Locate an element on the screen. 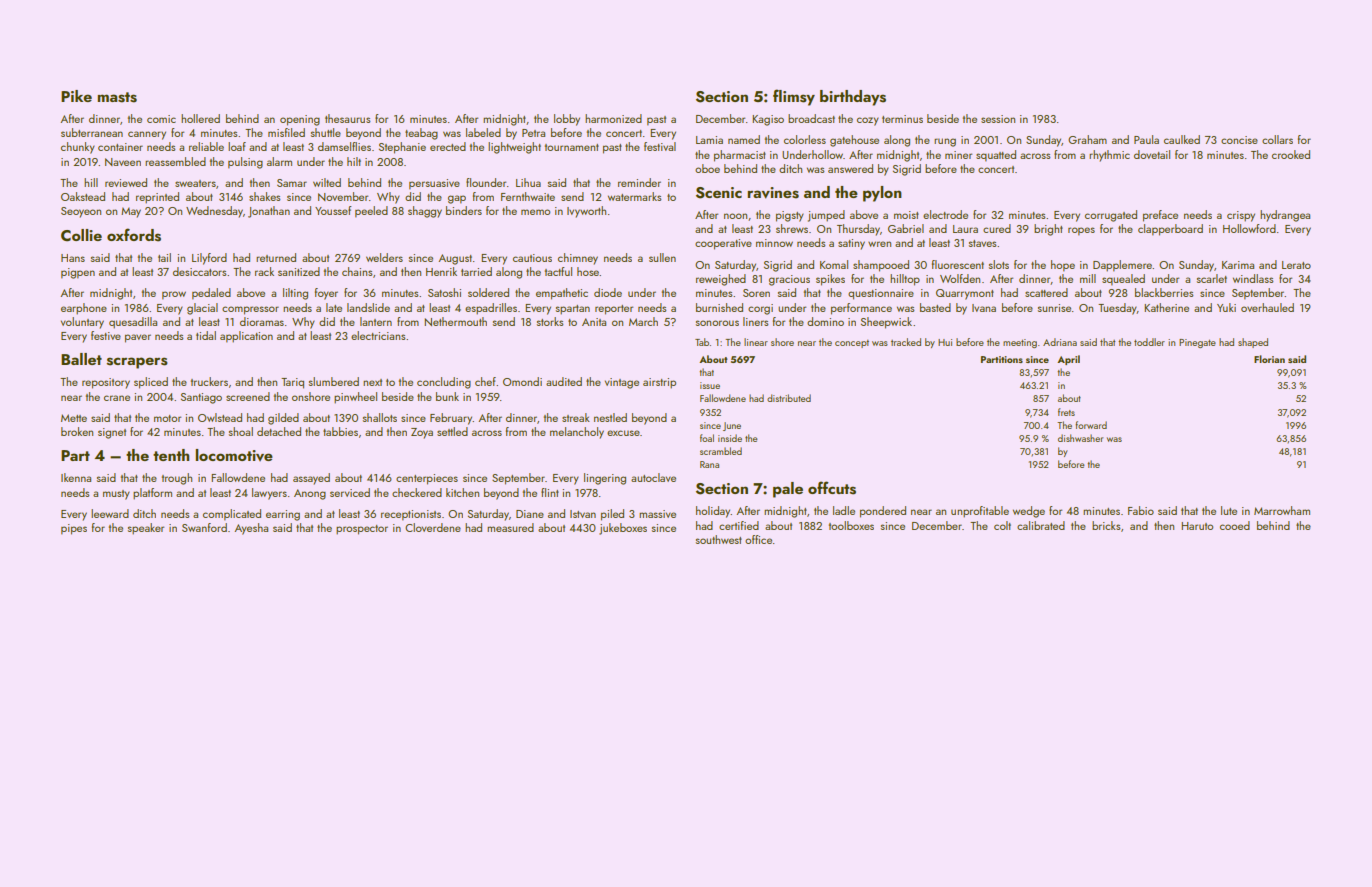 This screenshot has width=1372, height=887. desiccators is located at coordinates (199, 271).
